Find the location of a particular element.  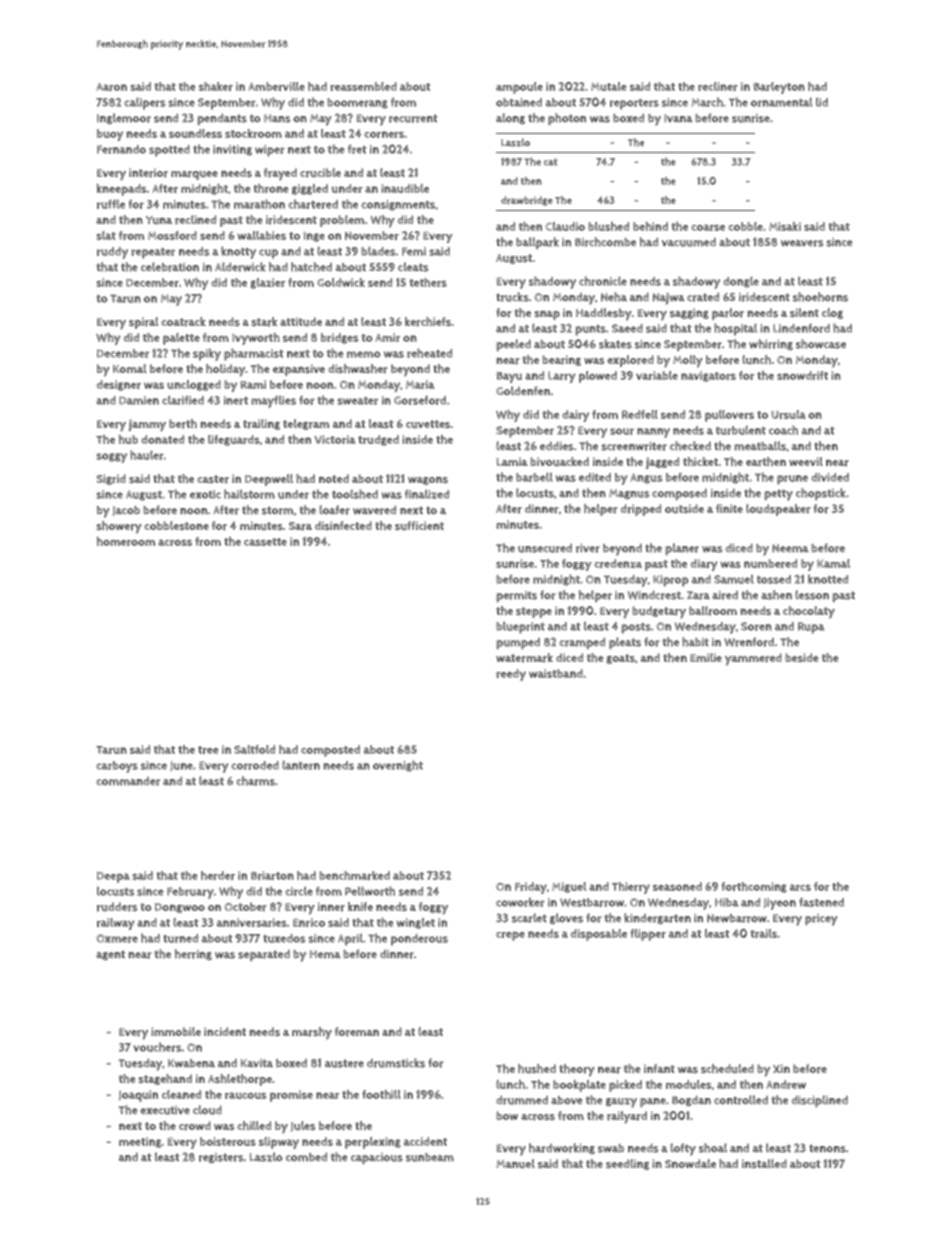

seasoned is located at coordinates (677, 886).
